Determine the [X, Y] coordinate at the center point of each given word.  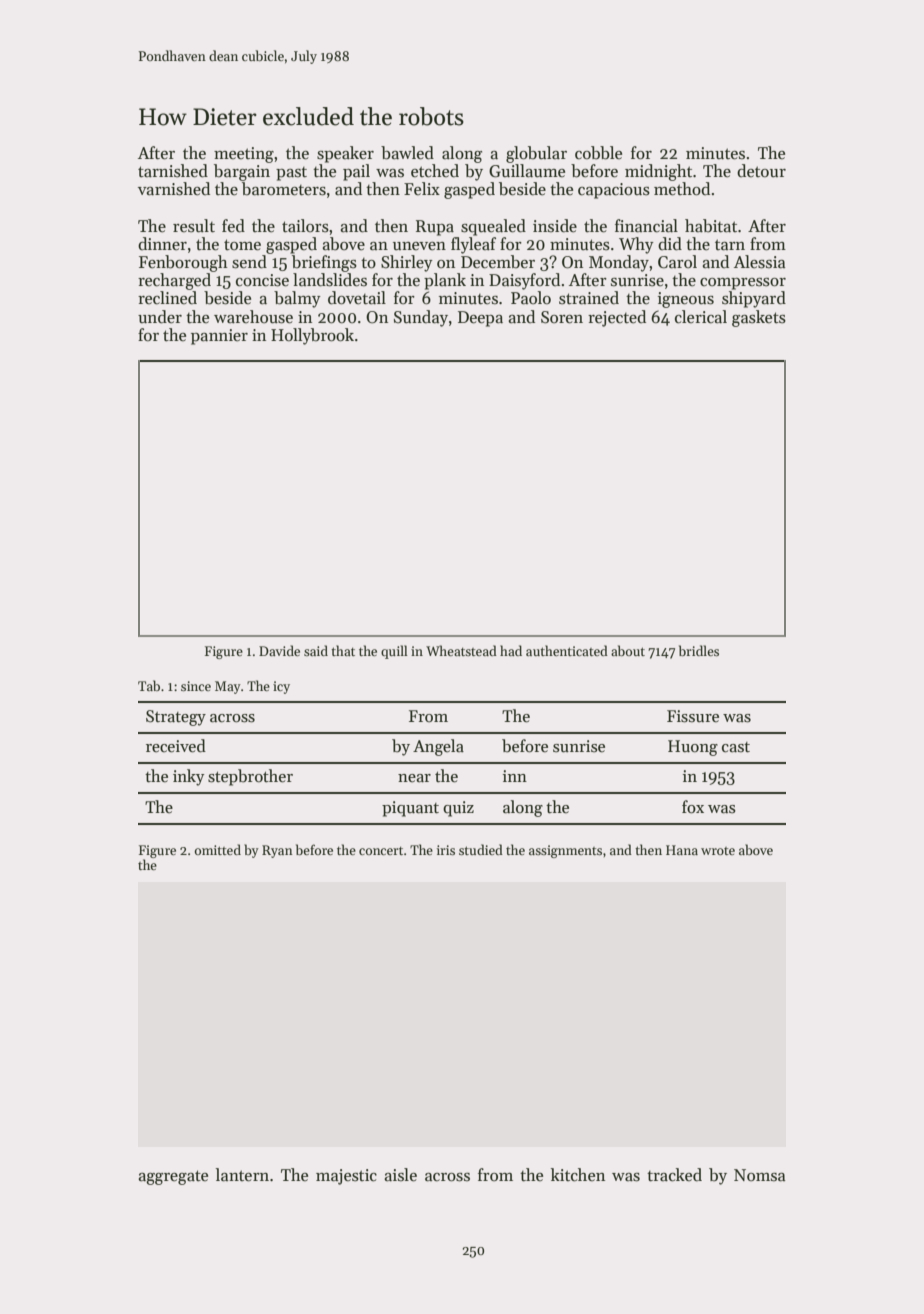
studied [481, 849]
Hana [682, 850]
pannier [219, 337]
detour [761, 170]
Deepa [480, 319]
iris [446, 850]
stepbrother [250, 777]
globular [536, 154]
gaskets [759, 318]
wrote [718, 851]
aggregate [173, 1177]
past [291, 174]
